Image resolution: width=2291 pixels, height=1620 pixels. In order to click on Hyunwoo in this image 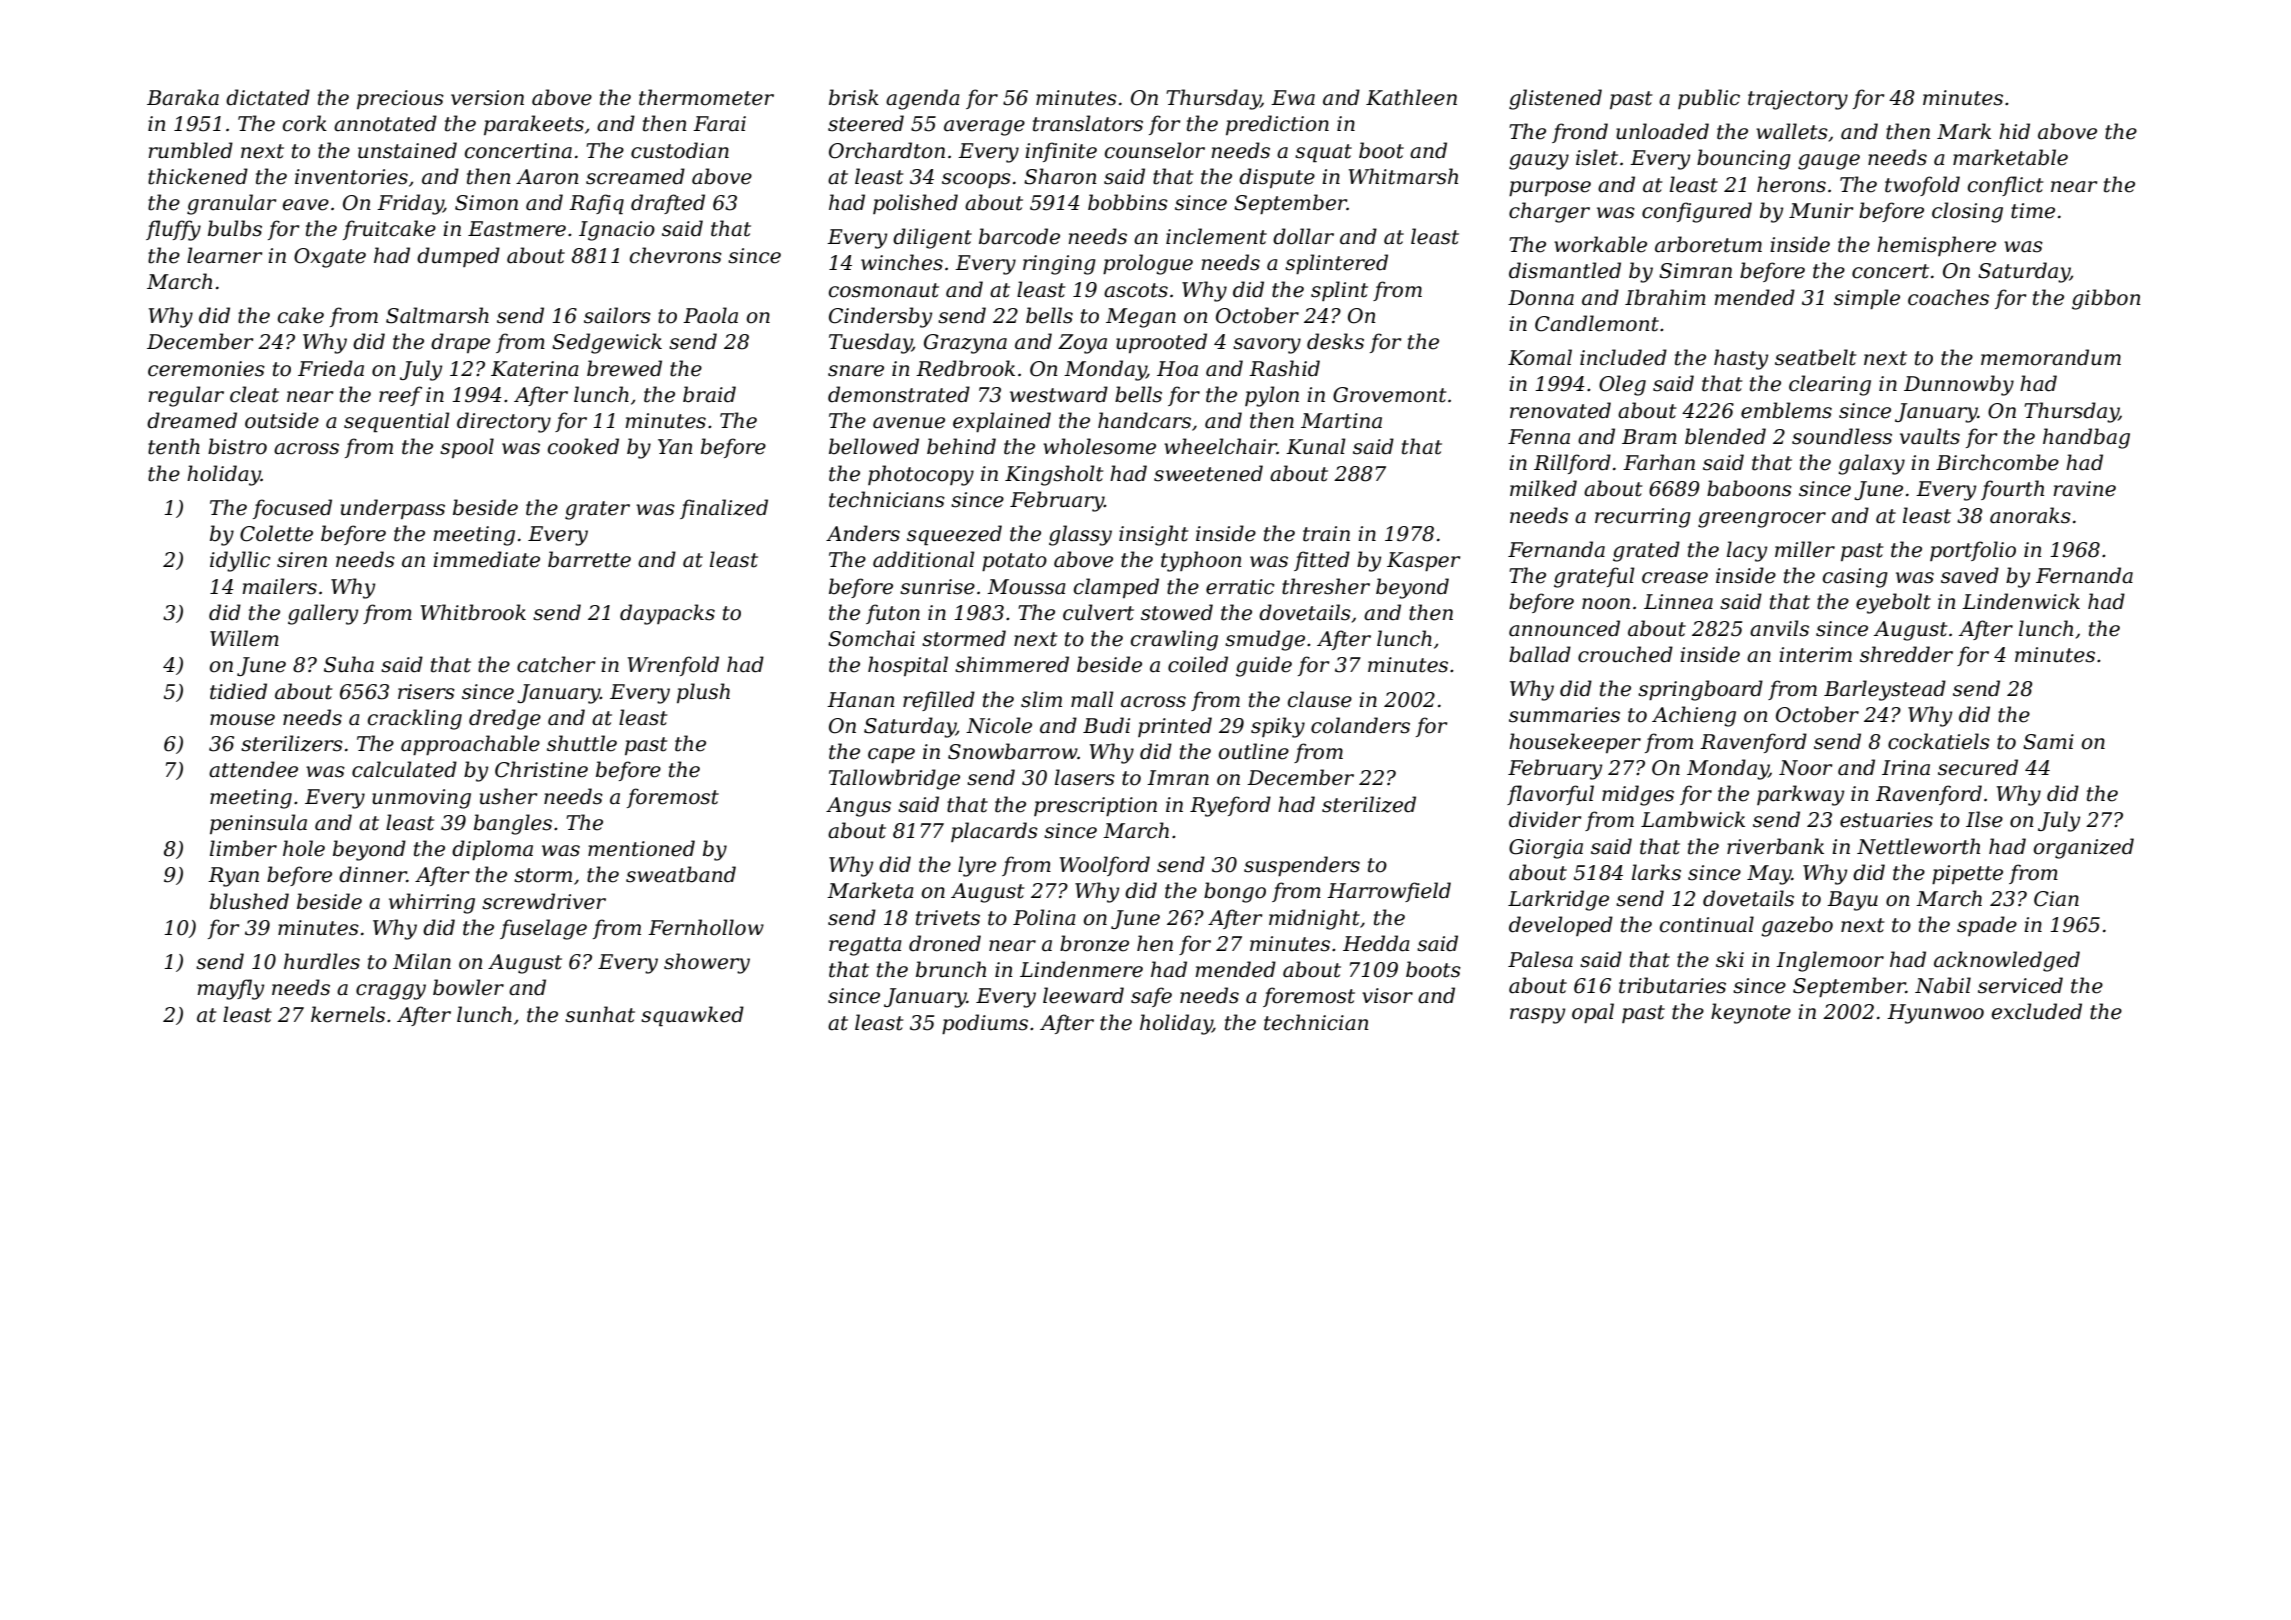, I will do `click(1935, 1014)`.
